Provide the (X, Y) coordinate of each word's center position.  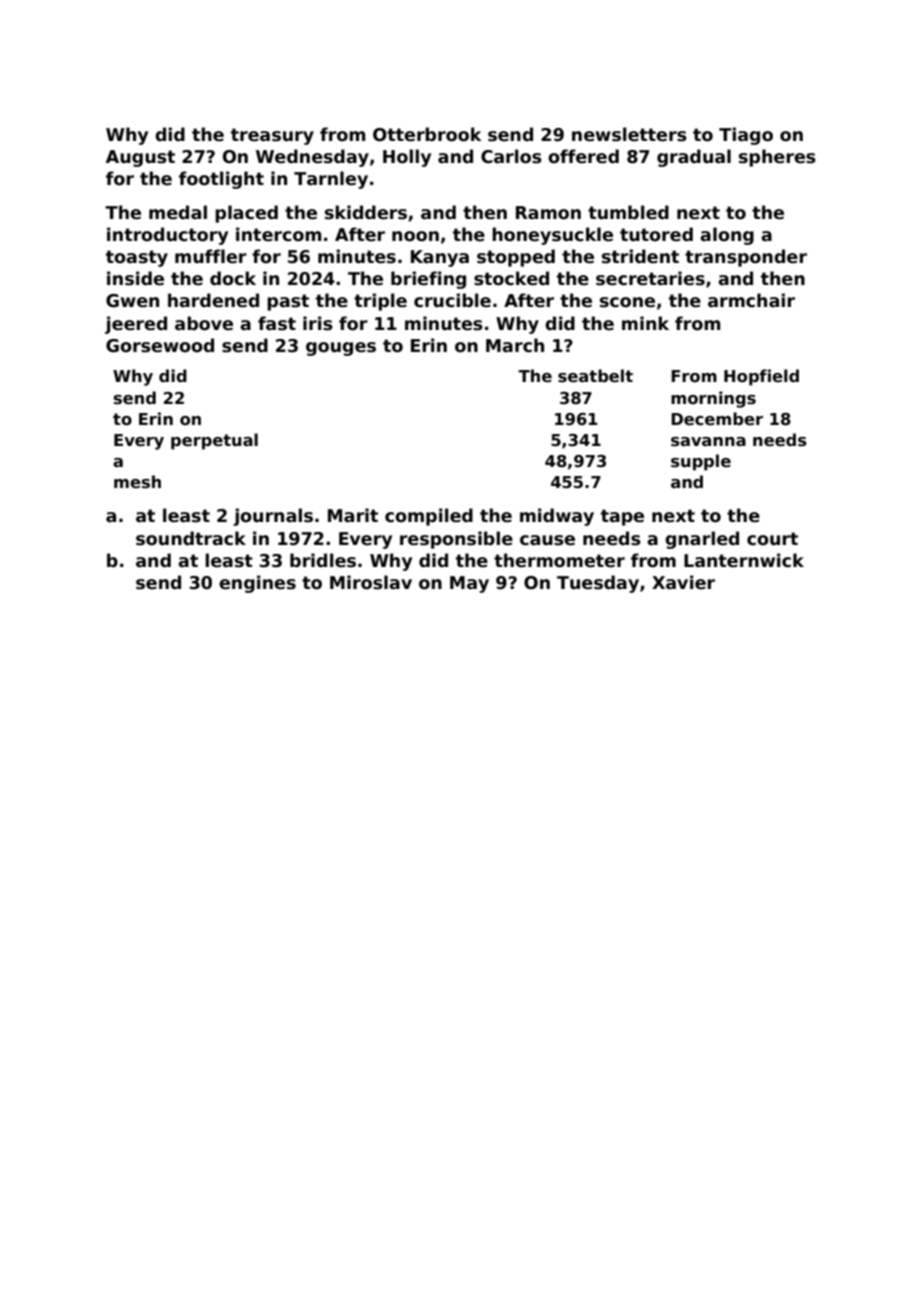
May (469, 584)
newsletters (629, 134)
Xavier (683, 582)
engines (257, 584)
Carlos (511, 156)
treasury (272, 136)
